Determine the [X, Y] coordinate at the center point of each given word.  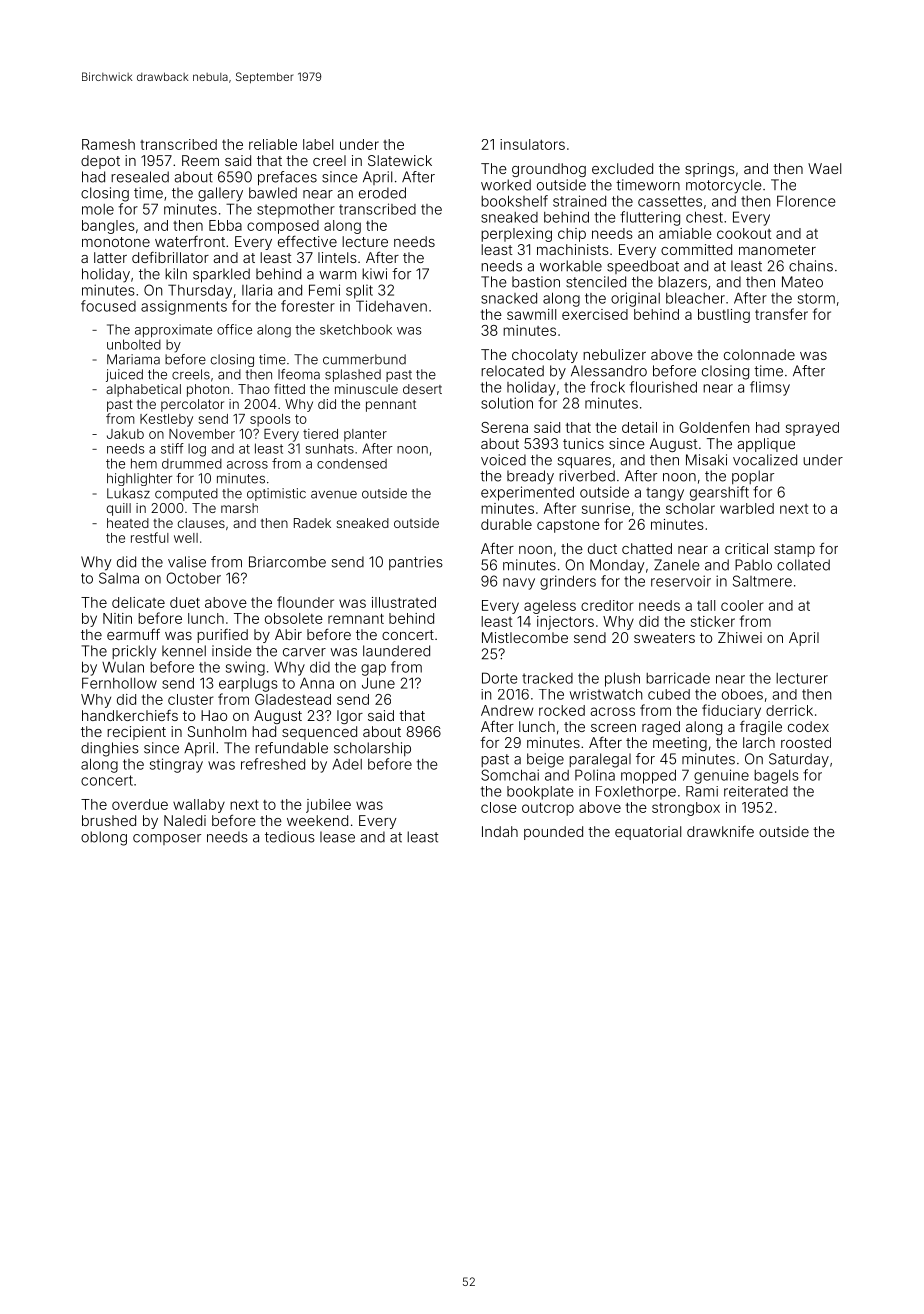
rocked [562, 710]
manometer [777, 250]
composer [167, 839]
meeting [680, 744]
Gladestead [293, 699]
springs [710, 170]
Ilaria [257, 290]
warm [337, 275]
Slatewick [400, 160]
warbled [747, 508]
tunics [583, 443]
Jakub [125, 434]
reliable [273, 144]
